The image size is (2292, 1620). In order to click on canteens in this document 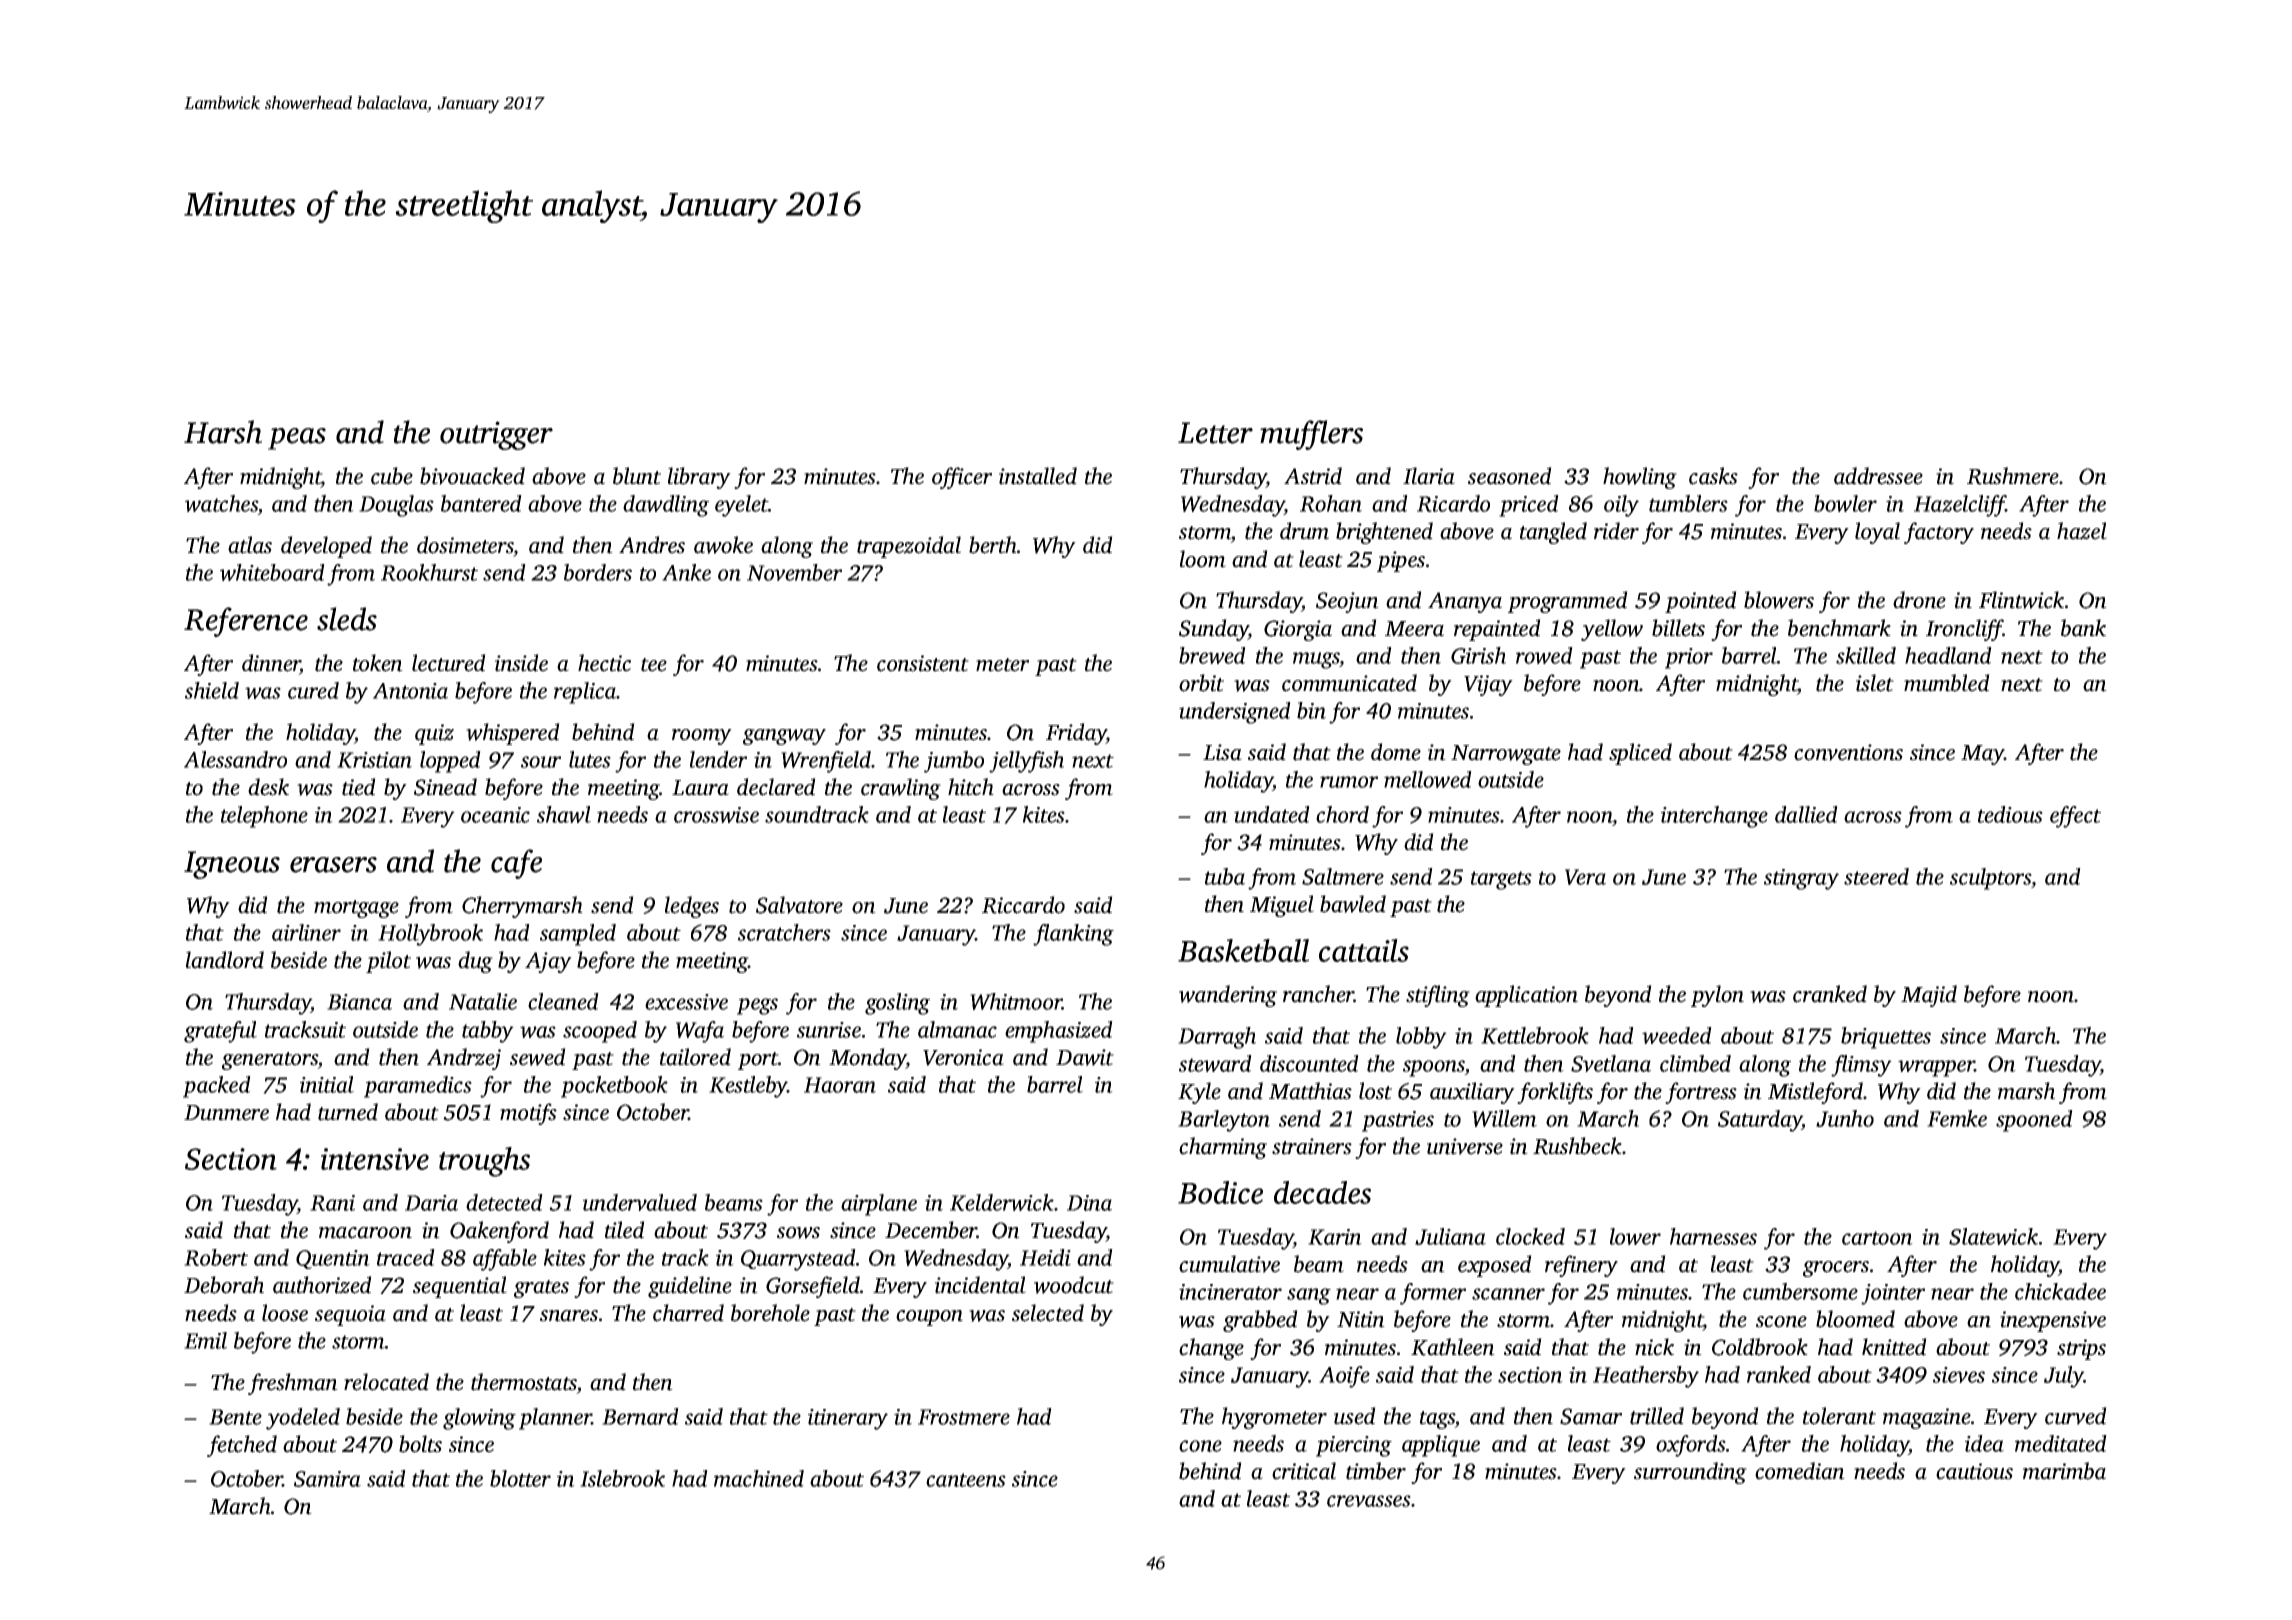, I will do `click(966, 1480)`.
